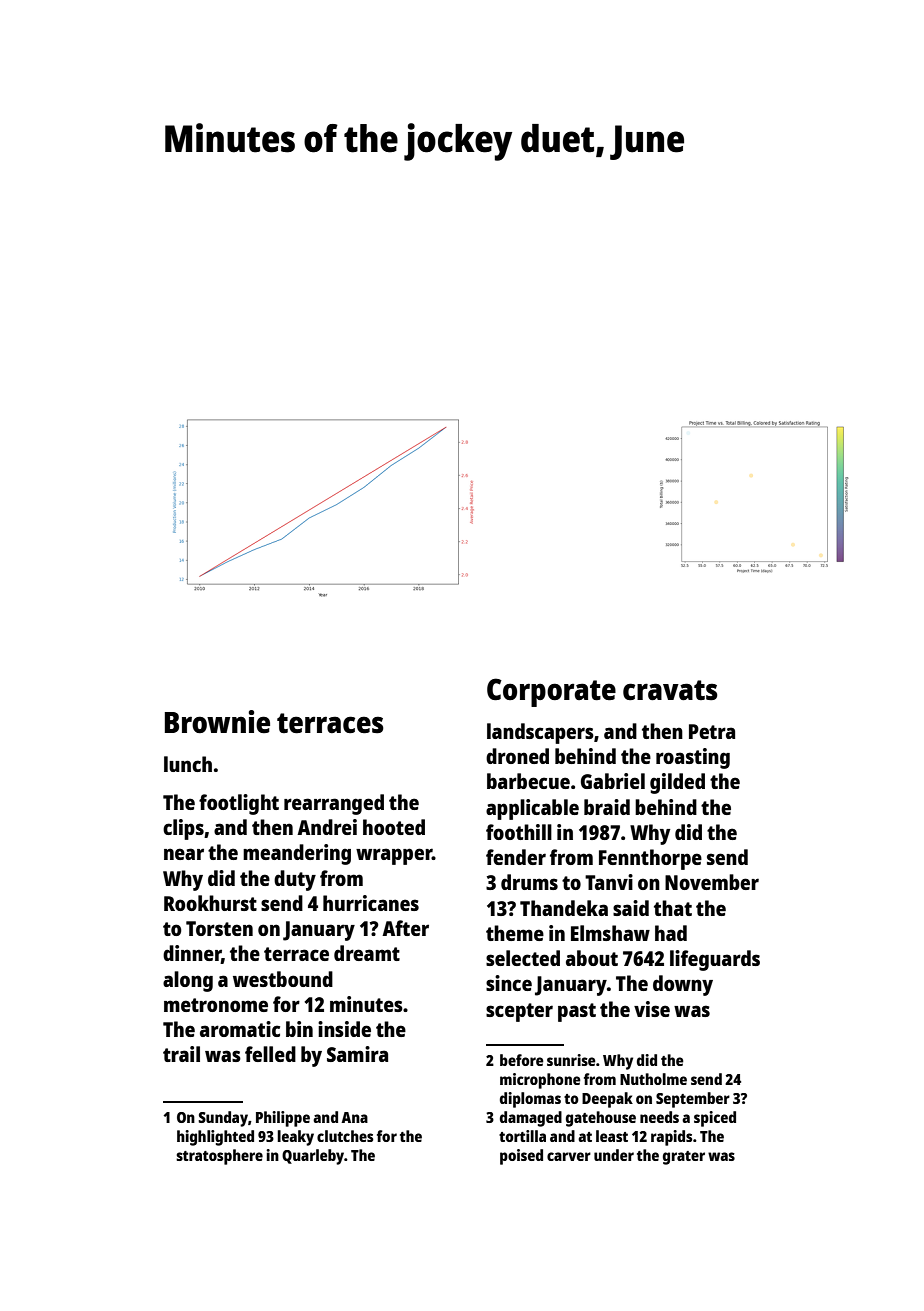  What do you see at coordinates (551, 692) in the page?
I see `Corporate` at bounding box center [551, 692].
